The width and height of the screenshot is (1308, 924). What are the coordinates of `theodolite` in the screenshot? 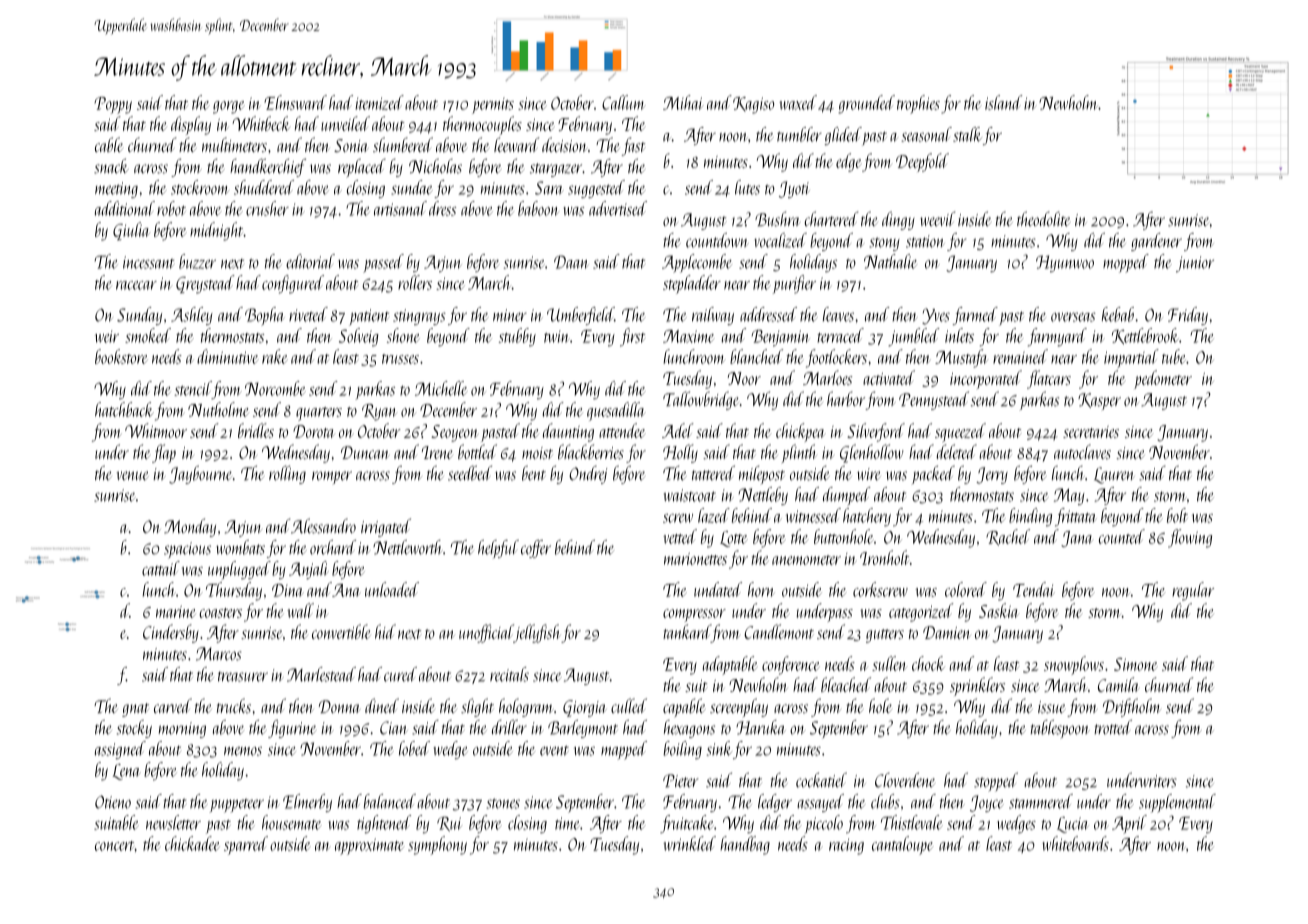 It's located at (1043, 218).
